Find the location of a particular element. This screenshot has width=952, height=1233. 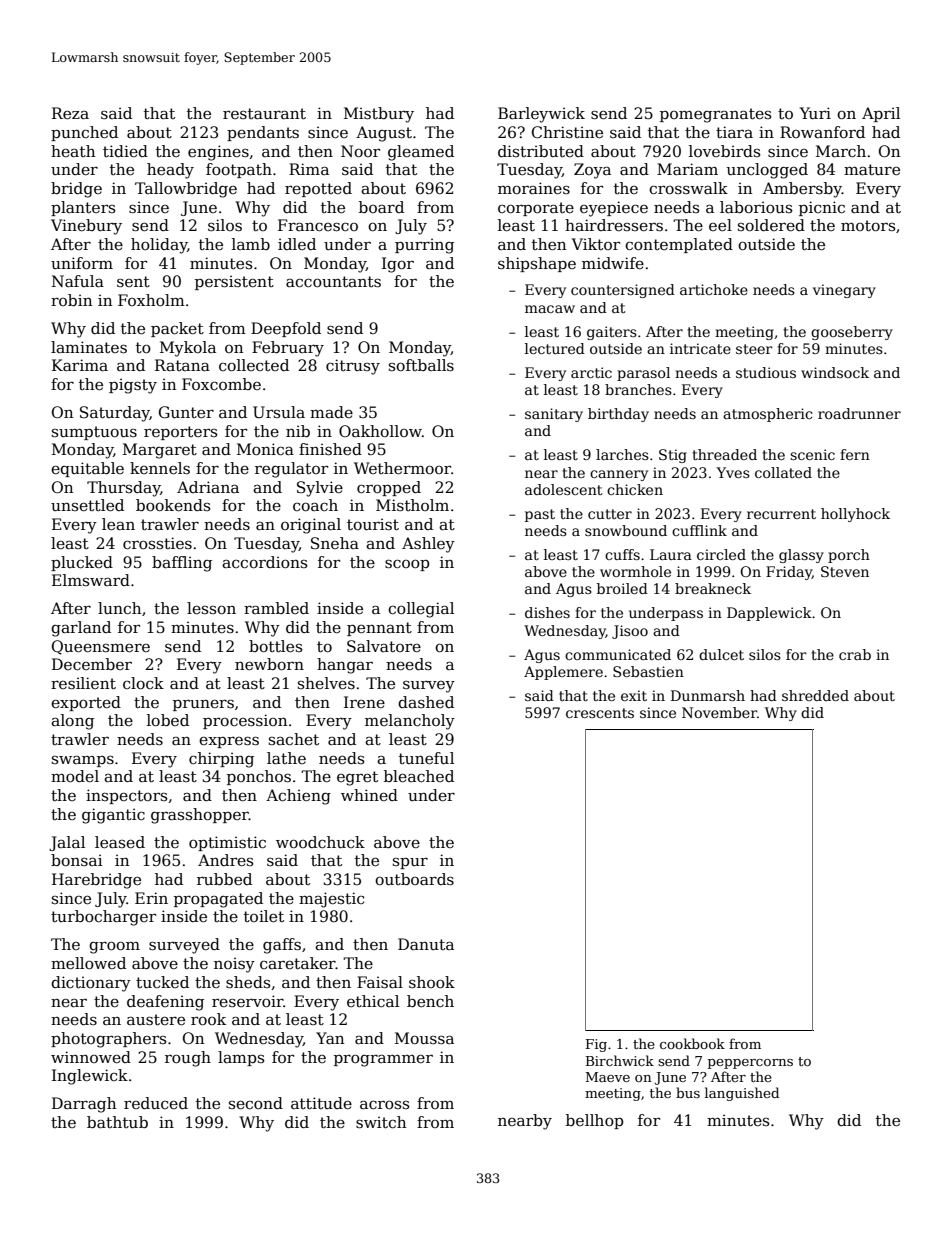

second is located at coordinates (256, 1103).
